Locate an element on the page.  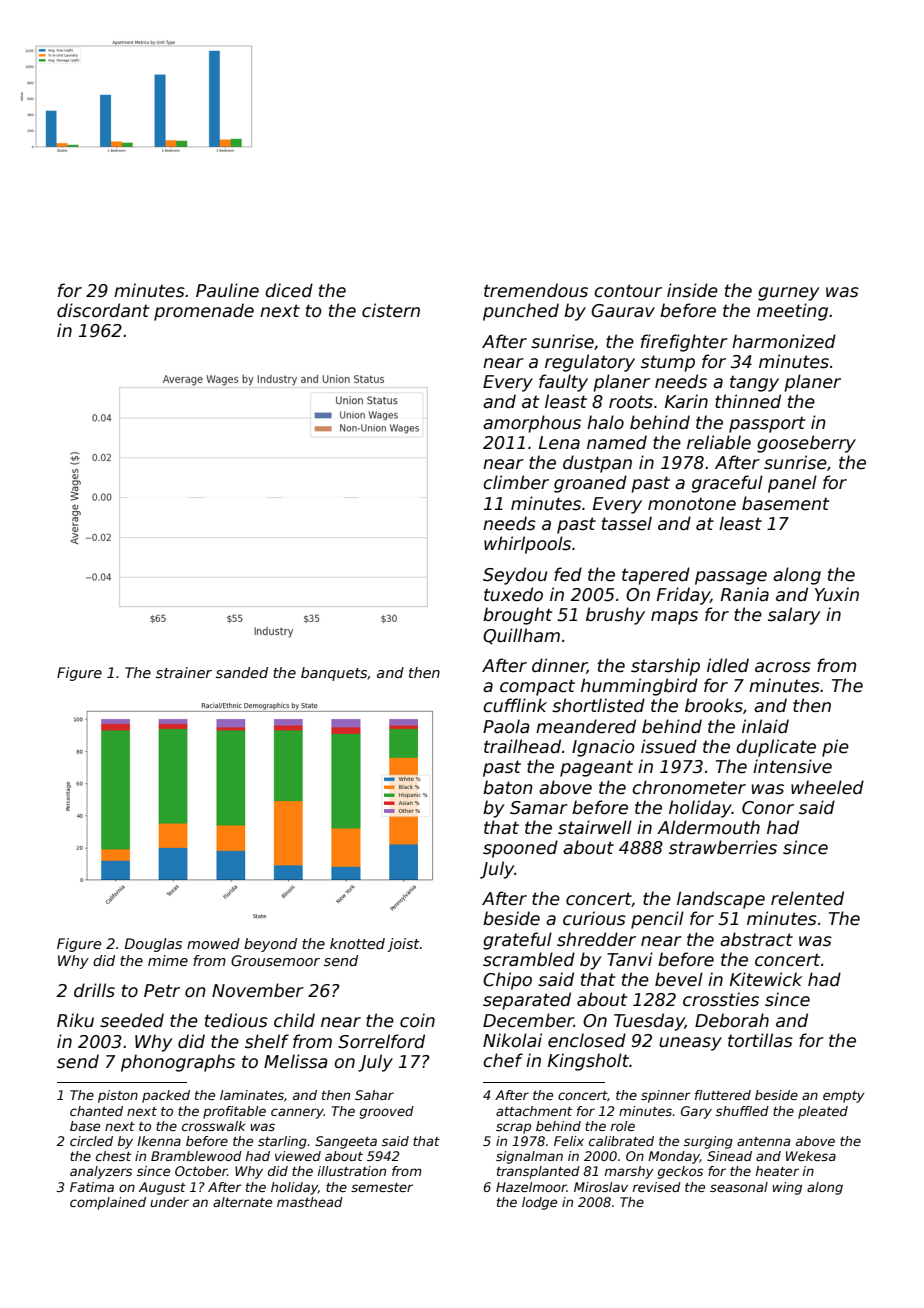
Samar is located at coordinates (539, 808).
